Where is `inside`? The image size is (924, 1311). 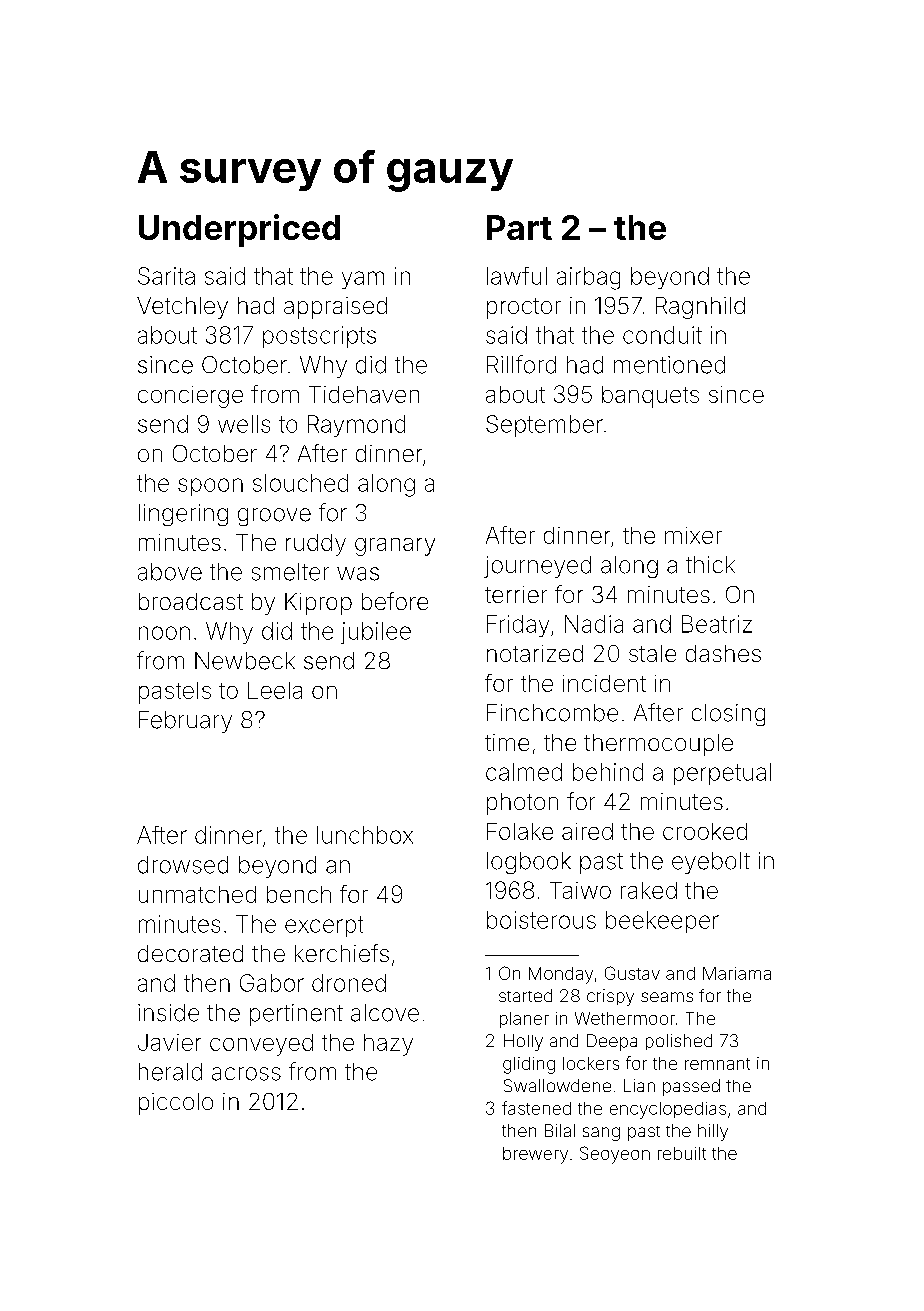 inside is located at coordinates (168, 1013).
